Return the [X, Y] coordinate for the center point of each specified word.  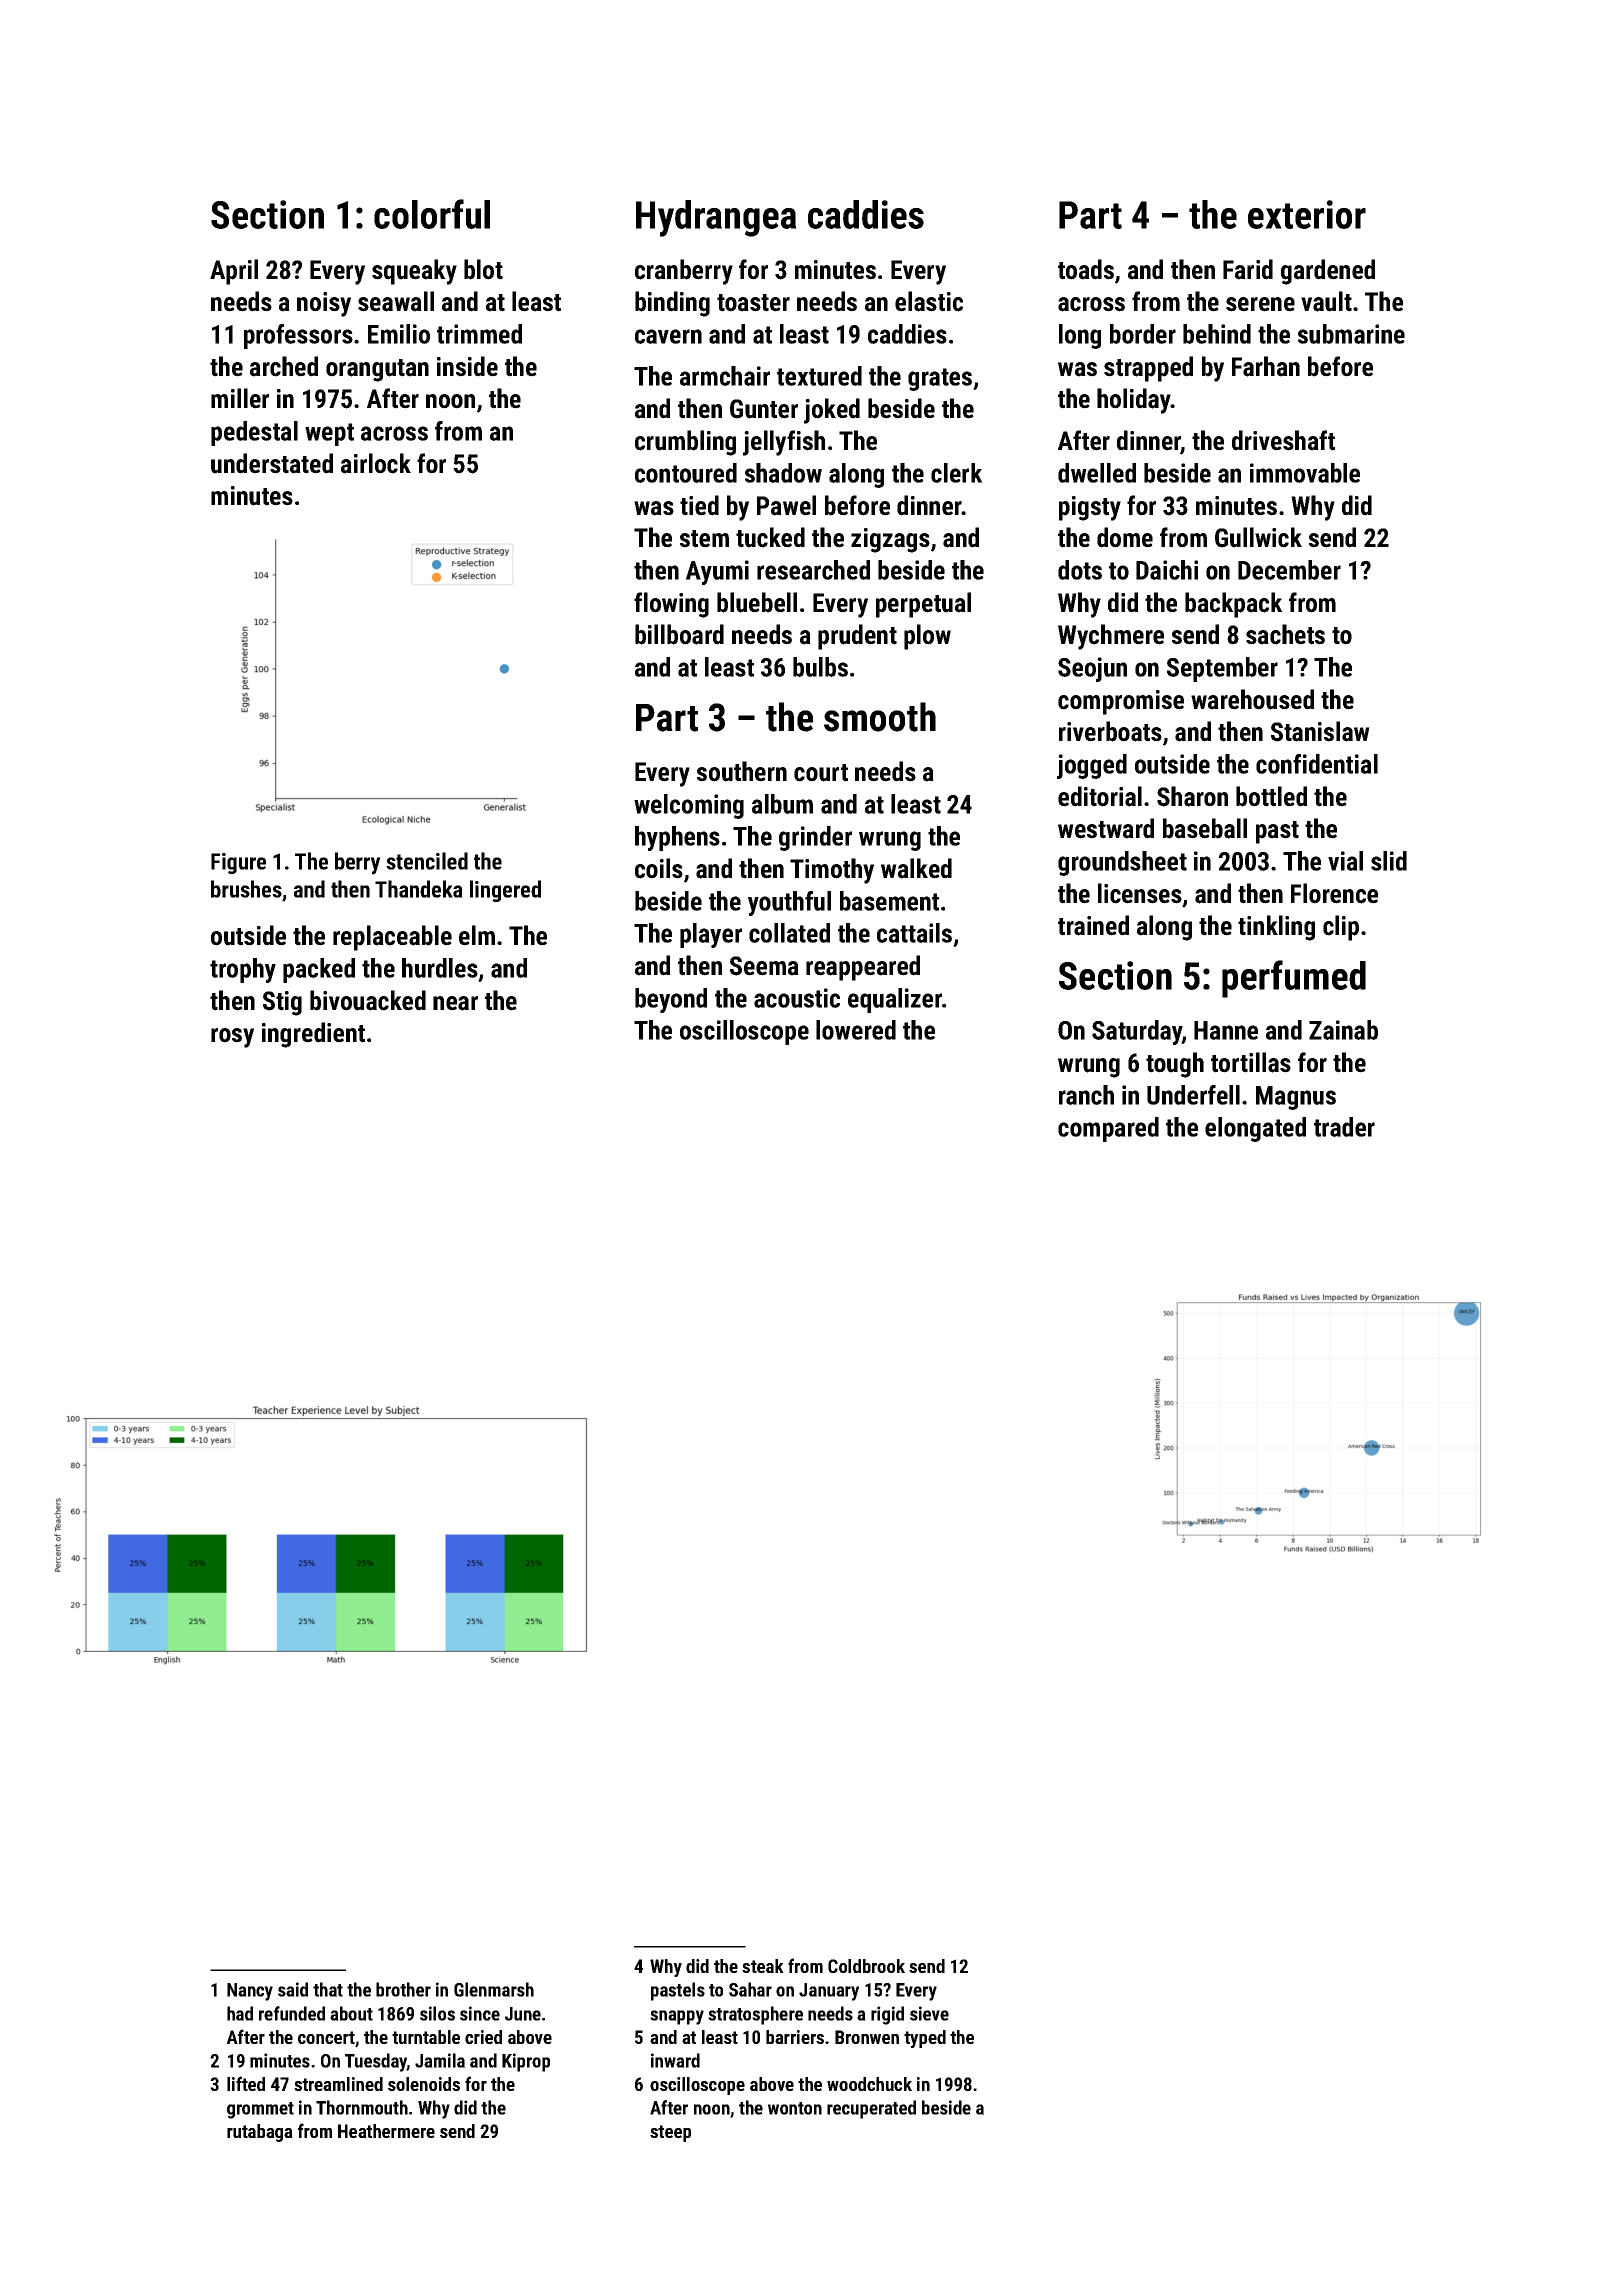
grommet [260, 2110]
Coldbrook [866, 1966]
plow [927, 637]
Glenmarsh [494, 1989]
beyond [671, 1000]
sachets [1285, 634]
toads [1086, 269]
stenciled [427, 861]
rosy [232, 1038]
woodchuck [869, 2084]
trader [1344, 1127]
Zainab [1343, 1030]
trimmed [479, 334]
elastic [929, 301]
